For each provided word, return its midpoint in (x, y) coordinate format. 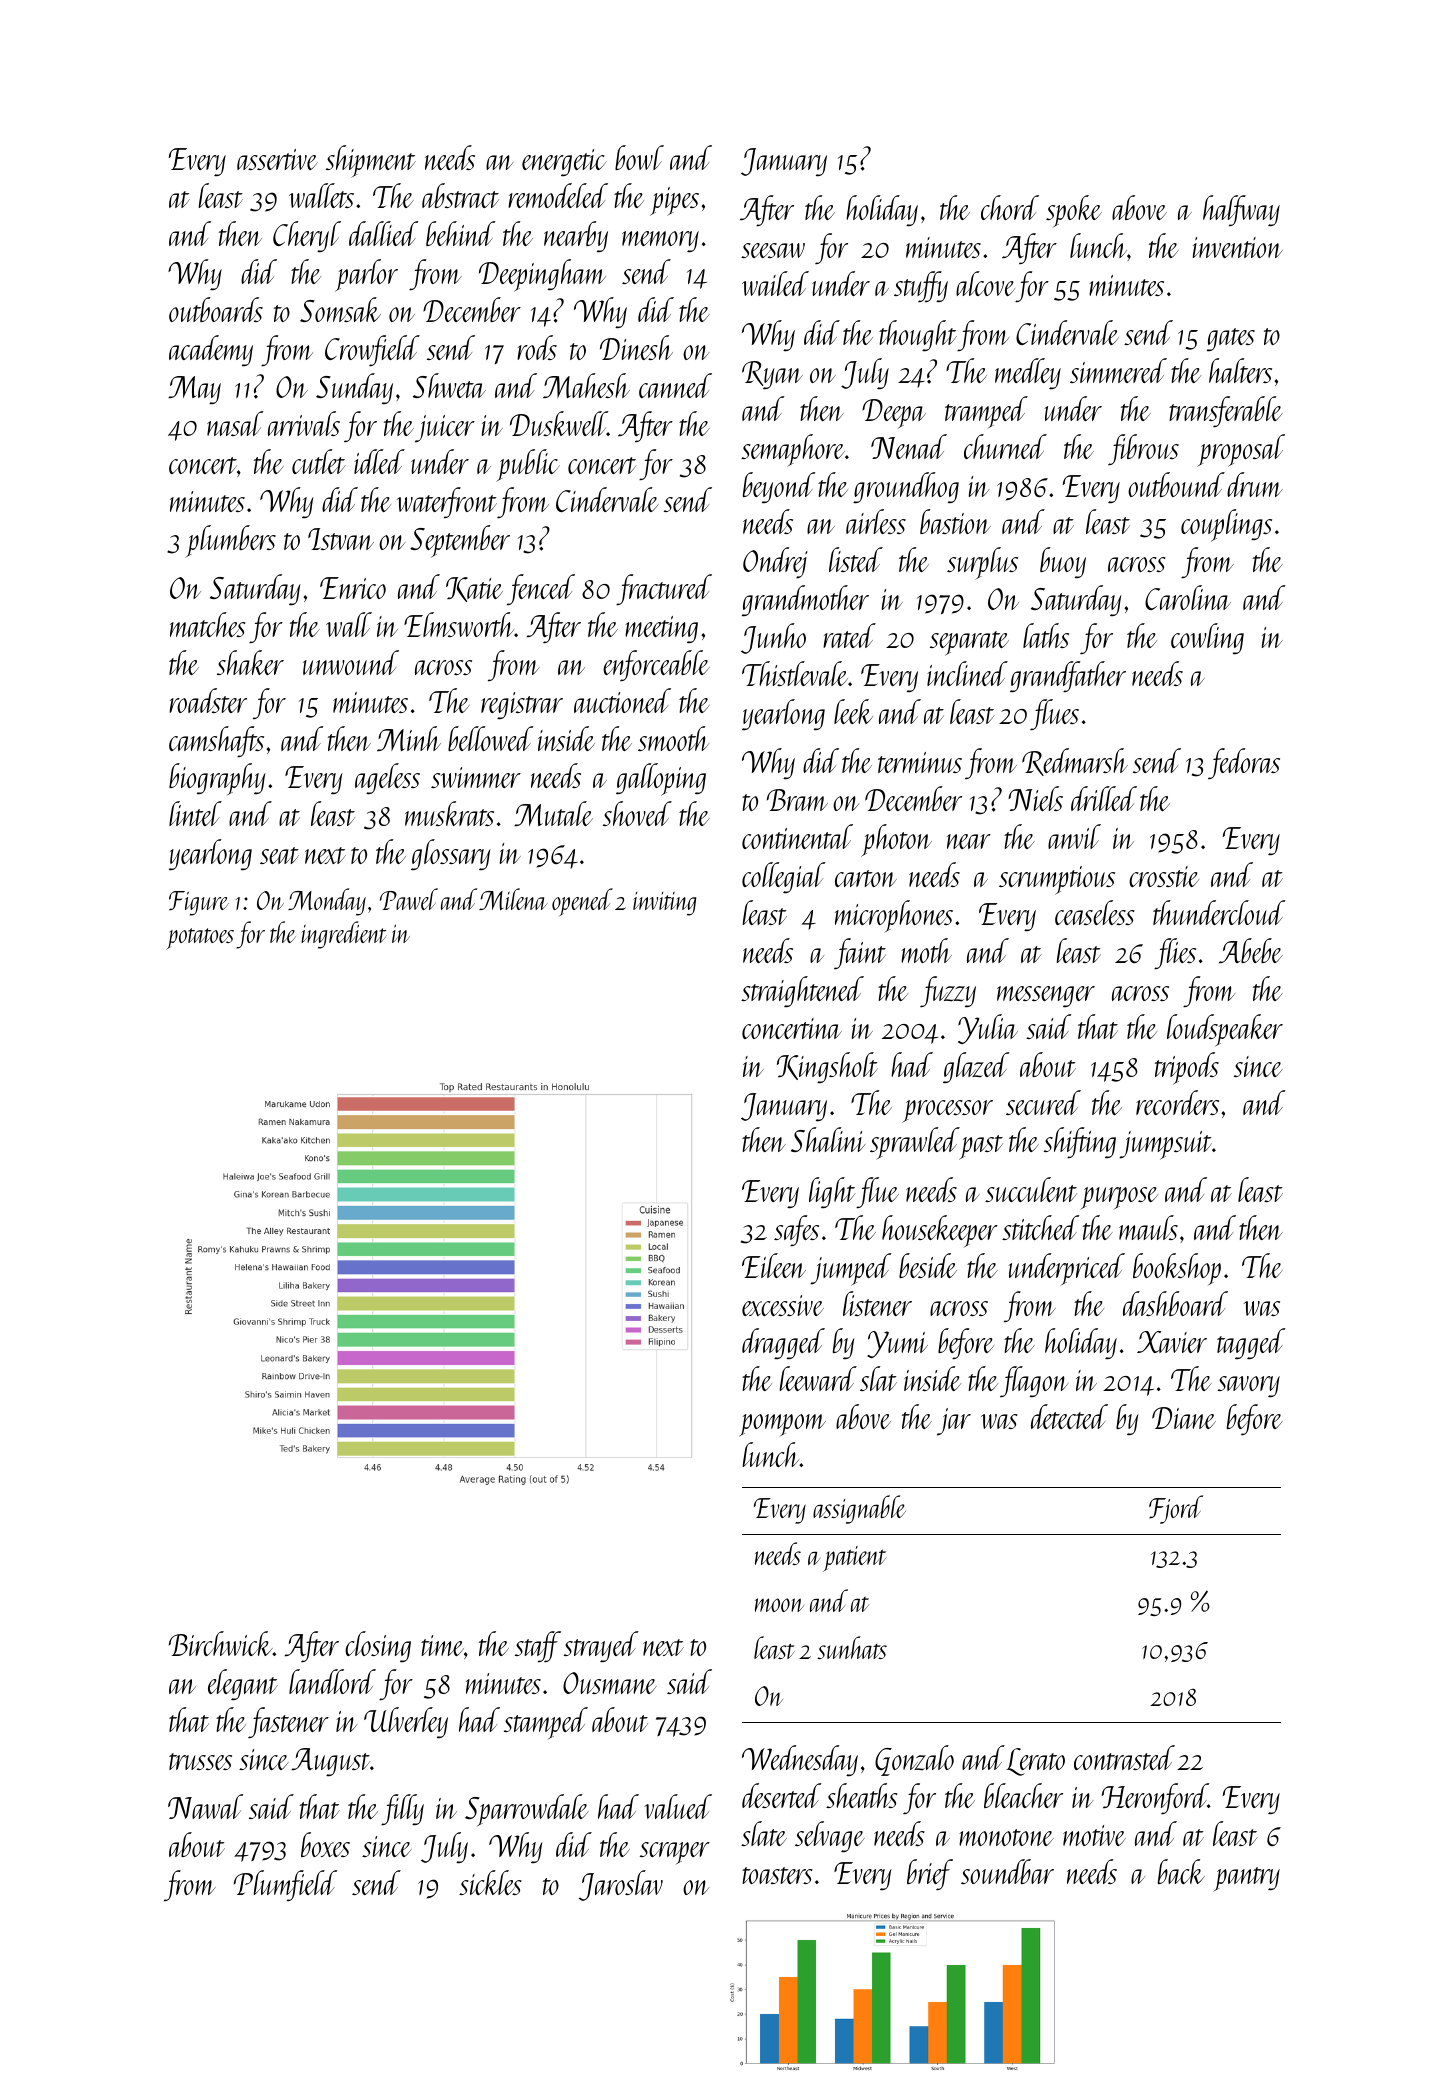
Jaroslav (621, 1885)
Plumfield (285, 1885)
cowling (1207, 638)
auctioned (622, 700)
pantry (1246, 1879)
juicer (445, 429)
